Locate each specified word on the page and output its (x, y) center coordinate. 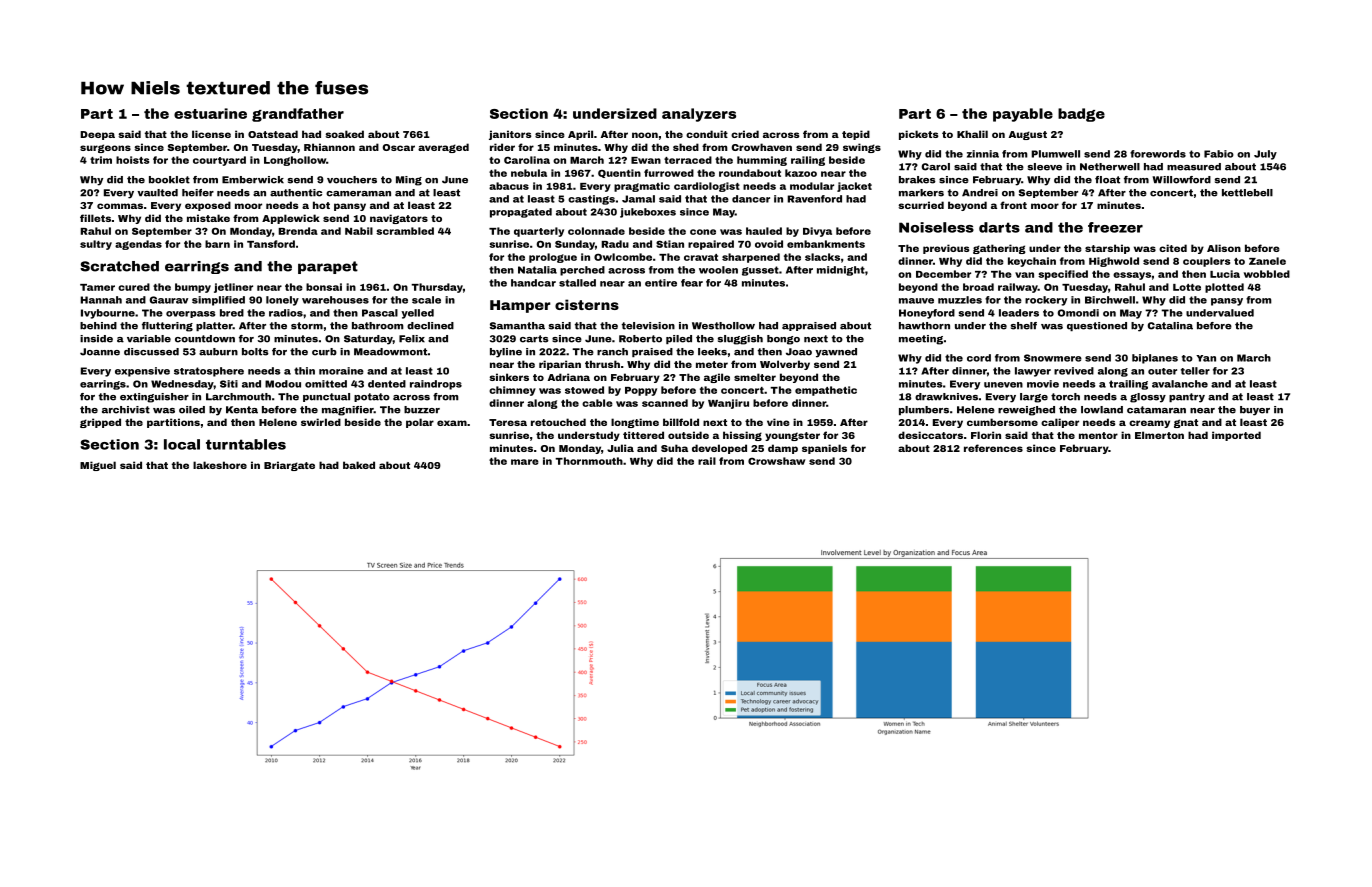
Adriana (569, 377)
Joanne (100, 352)
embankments (826, 244)
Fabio (1219, 154)
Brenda (298, 231)
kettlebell (1247, 193)
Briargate (289, 466)
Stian (670, 244)
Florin (986, 435)
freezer (1115, 227)
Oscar (398, 147)
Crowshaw (776, 461)
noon (645, 135)
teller (1195, 371)
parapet (328, 267)
